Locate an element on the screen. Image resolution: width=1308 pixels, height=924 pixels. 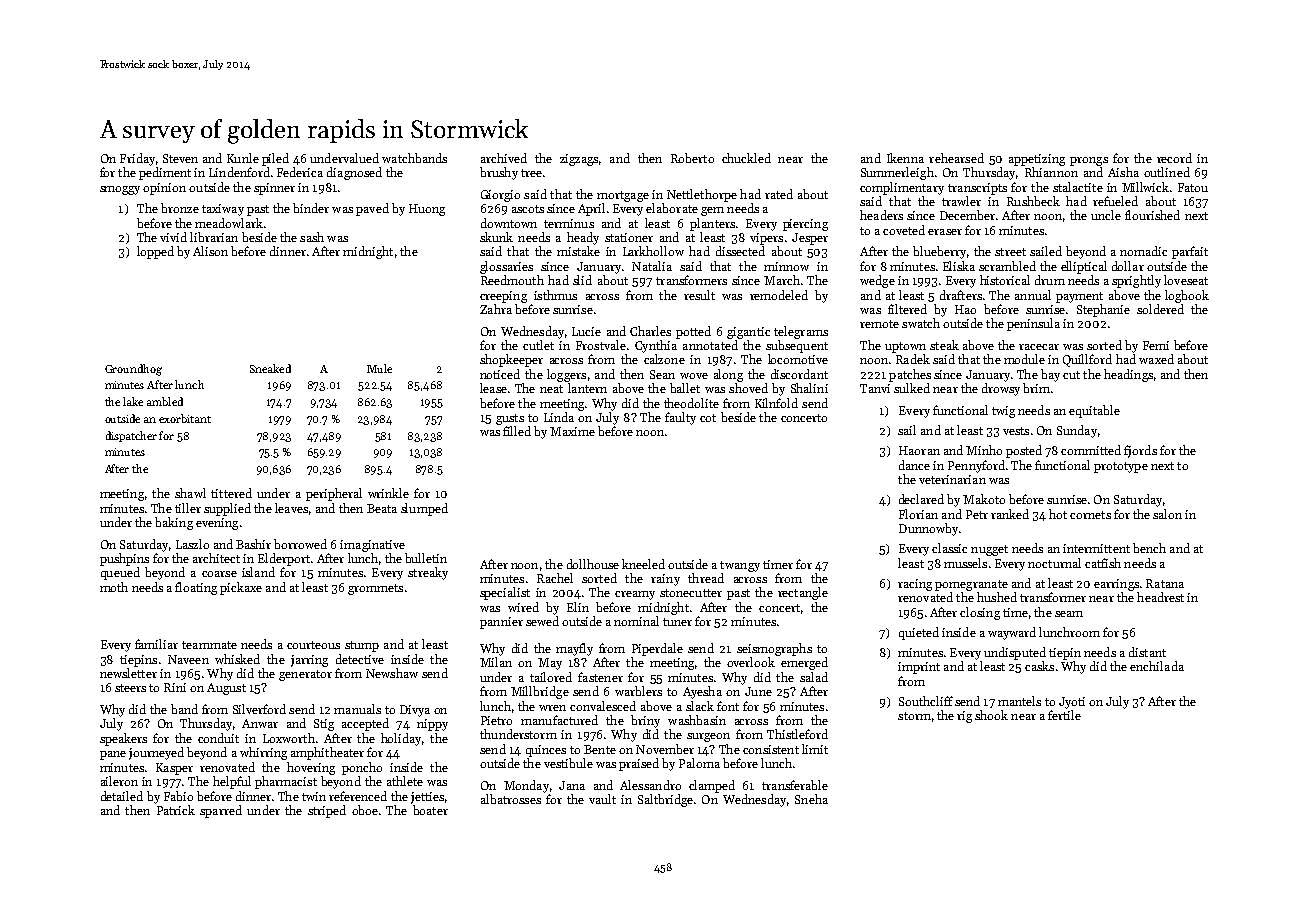
Friday is located at coordinates (137, 159).
